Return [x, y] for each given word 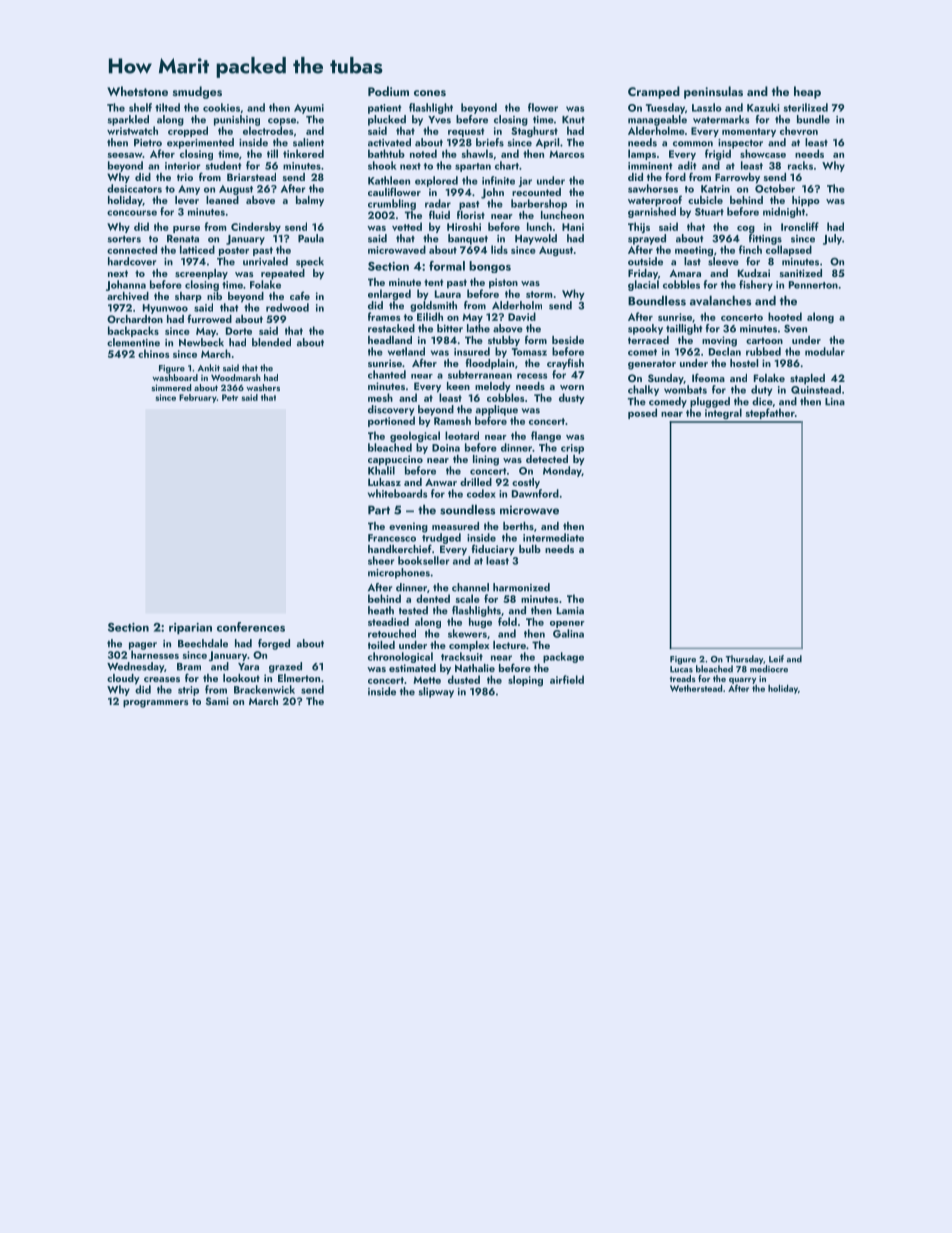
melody [493, 387]
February [198, 398]
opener [567, 624]
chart [507, 165]
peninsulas [713, 92]
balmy [310, 201]
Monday [562, 471]
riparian [190, 628]
